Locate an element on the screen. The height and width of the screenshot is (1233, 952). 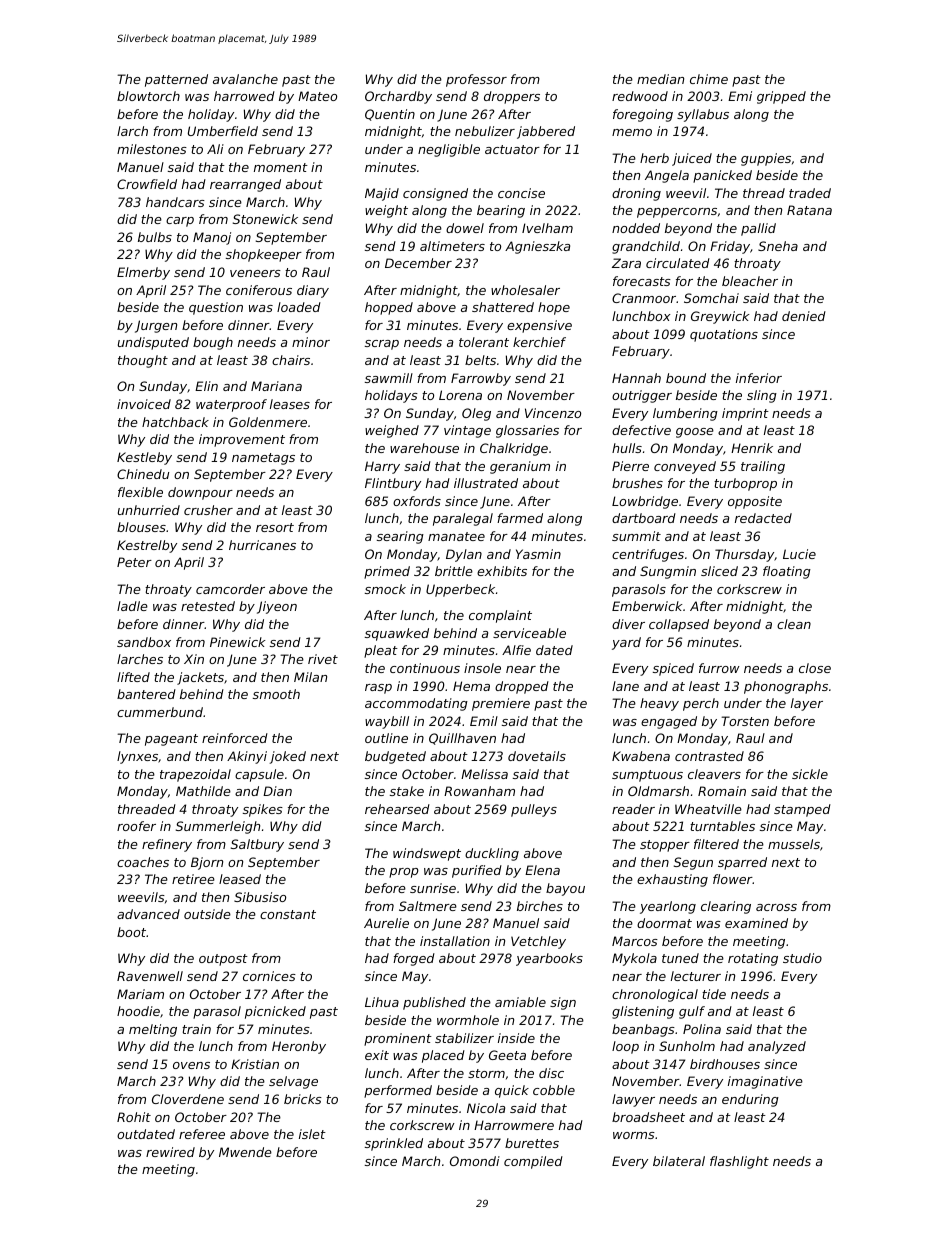
professor is located at coordinates (476, 80).
